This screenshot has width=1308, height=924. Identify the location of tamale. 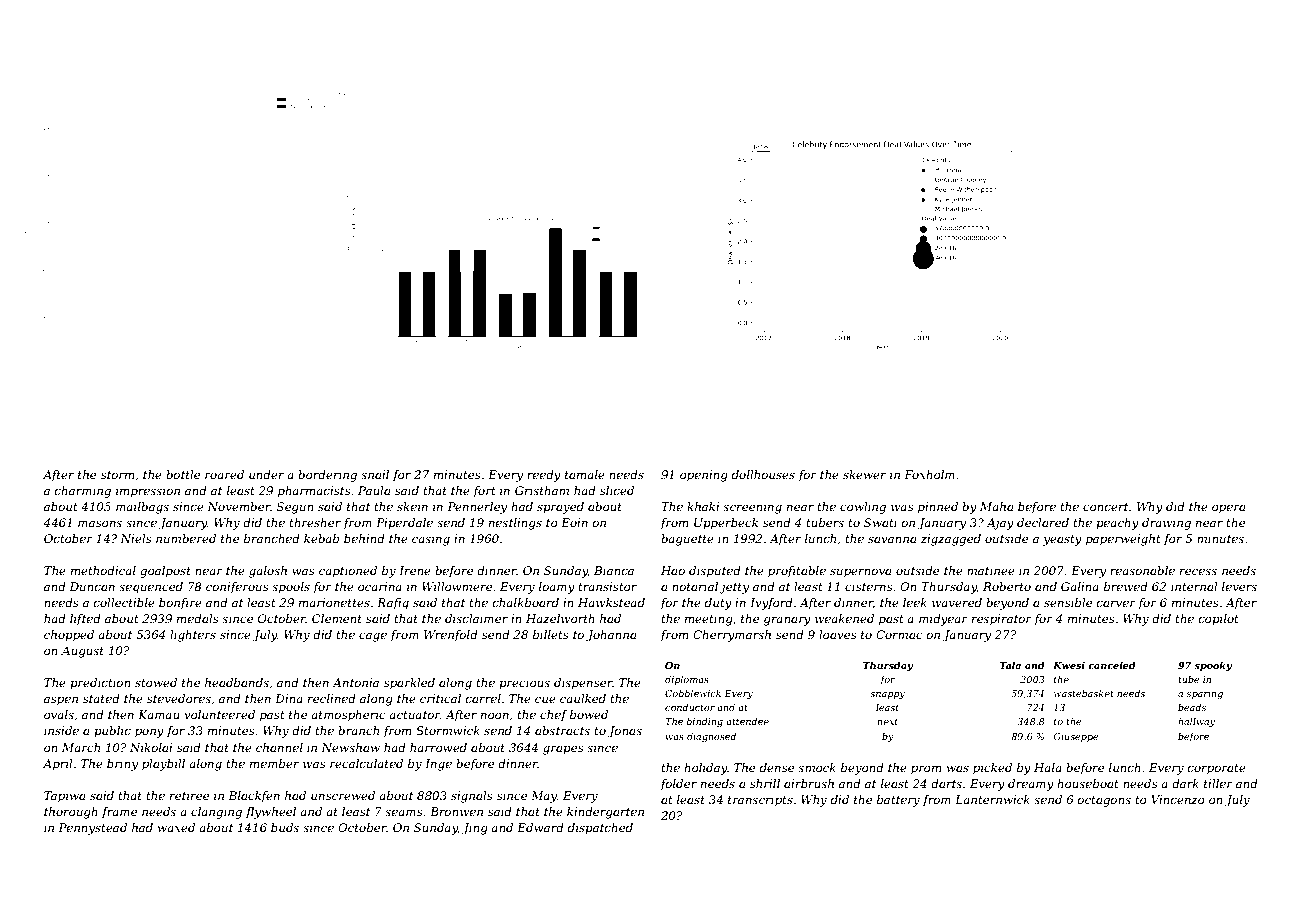
(585, 474).
